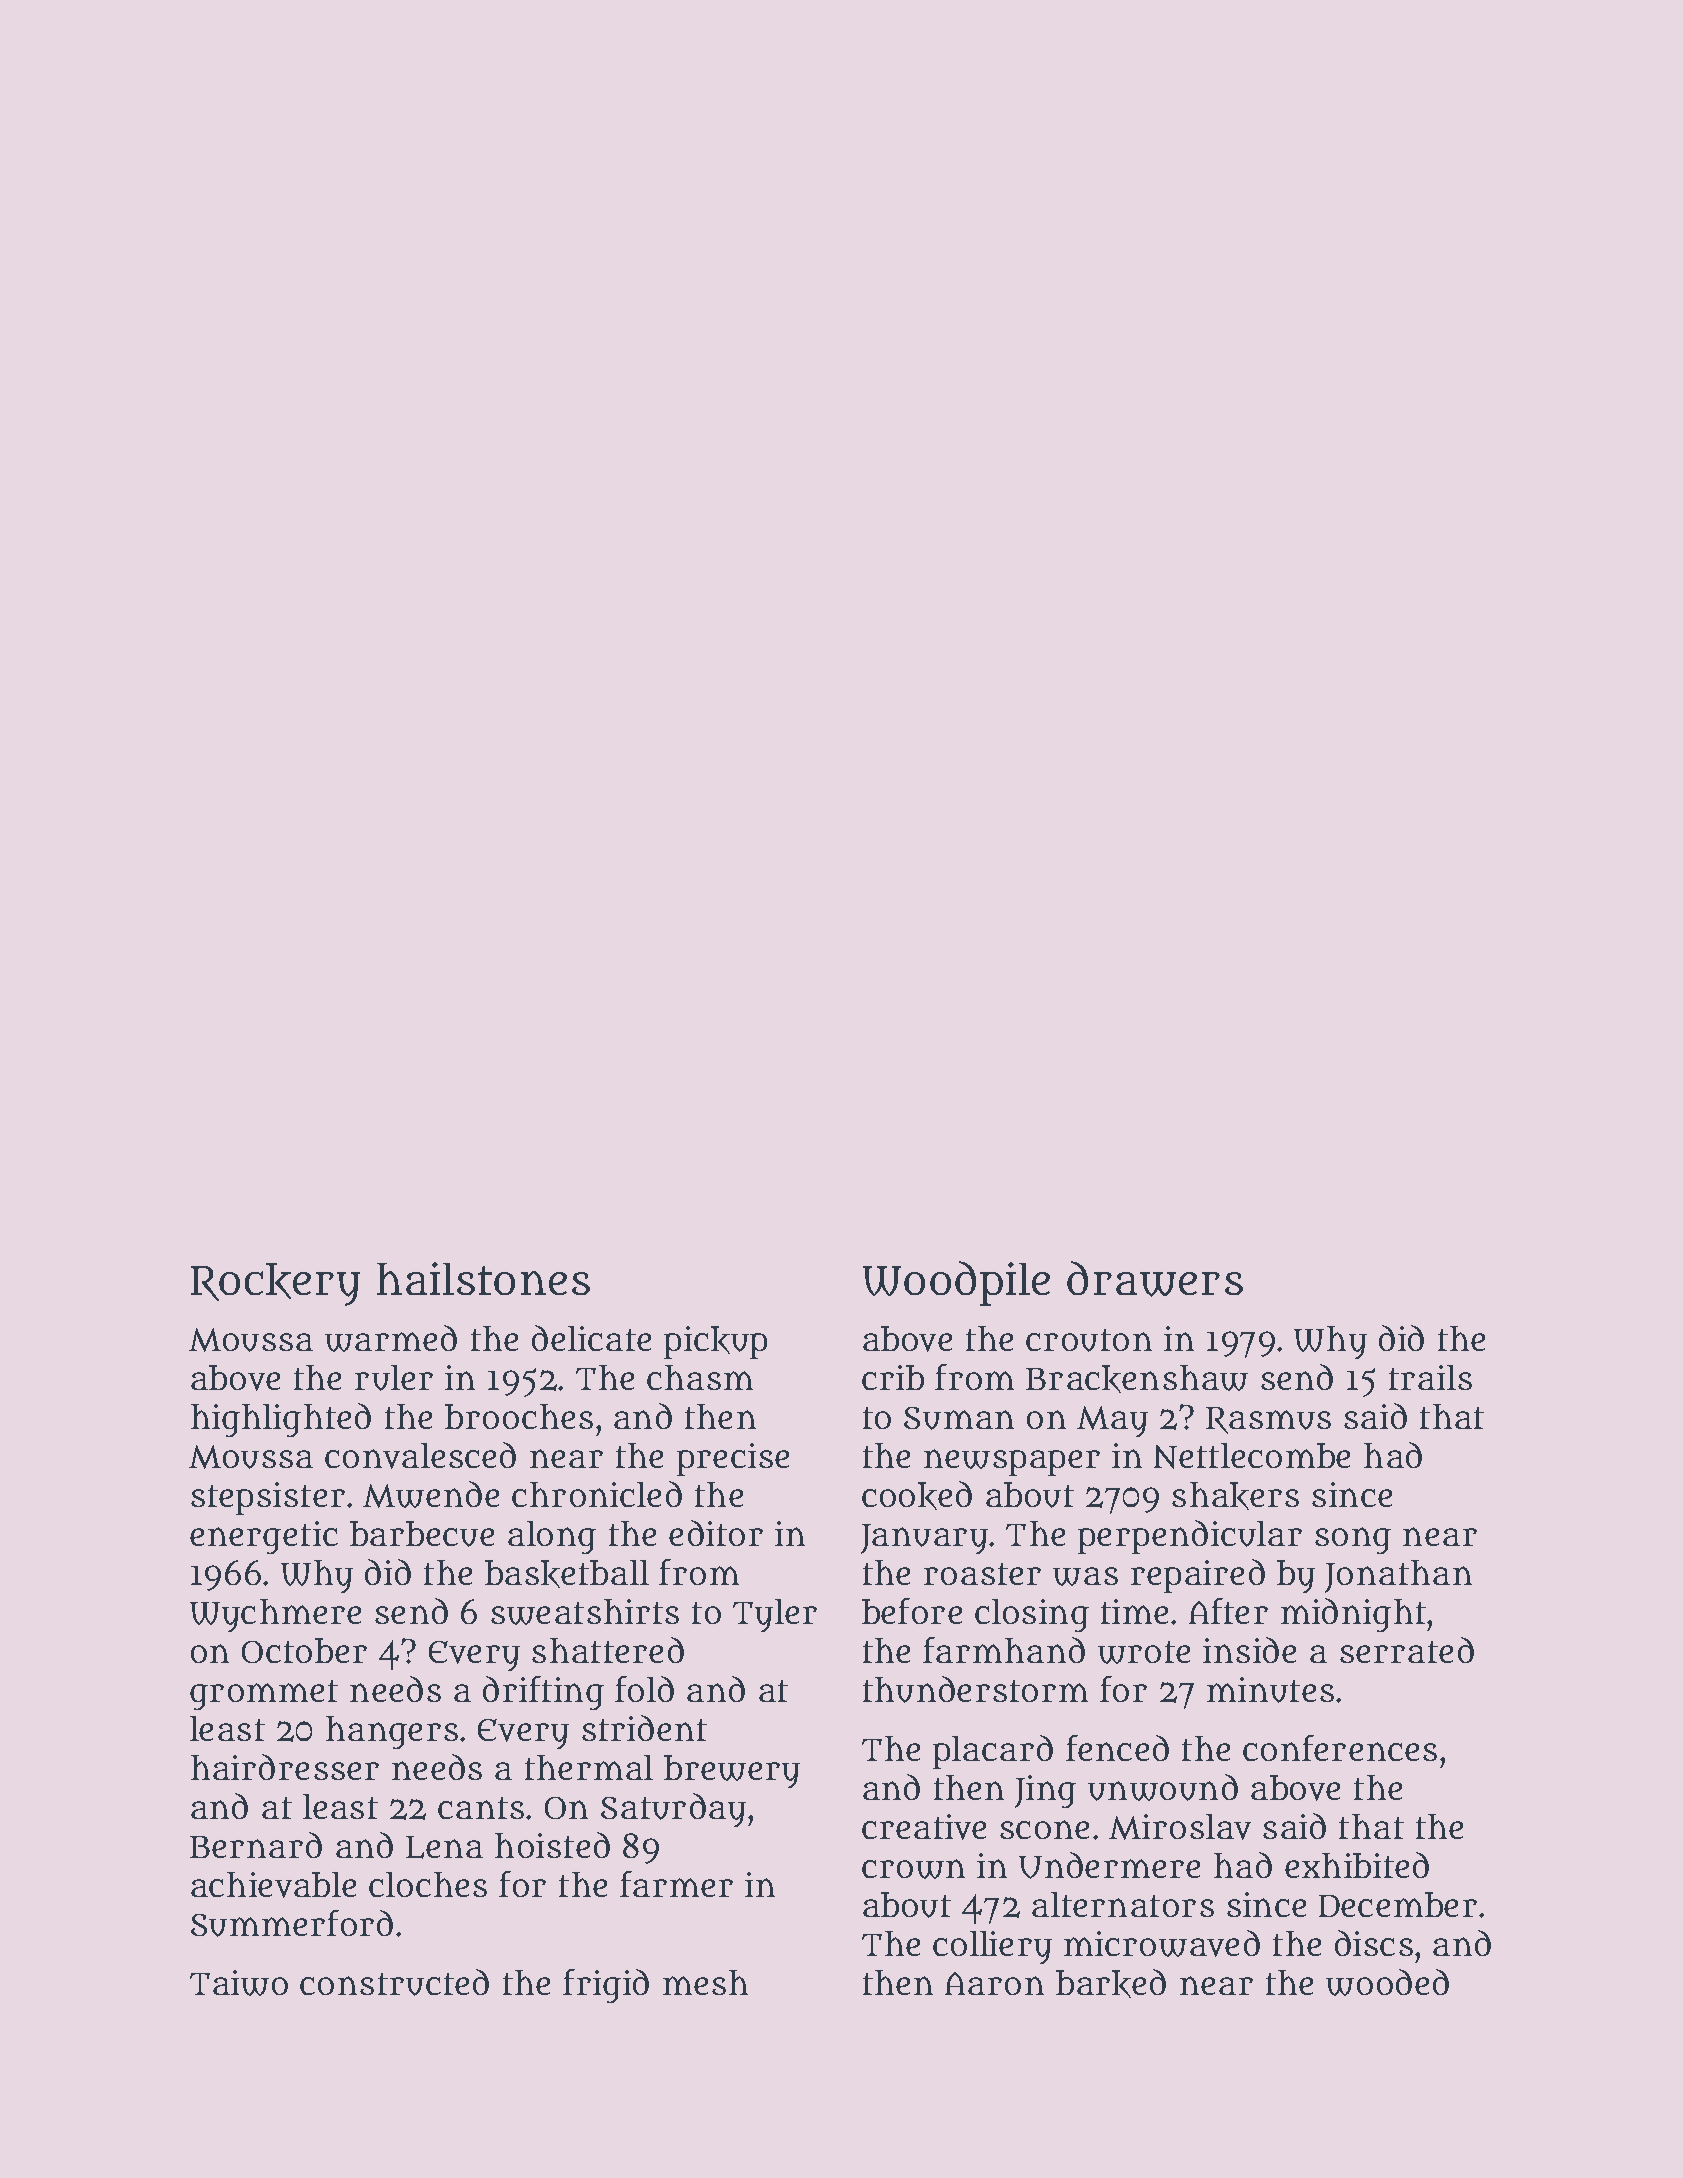 The image size is (1683, 2178). What do you see at coordinates (281, 1420) in the screenshot?
I see `highlighted` at bounding box center [281, 1420].
